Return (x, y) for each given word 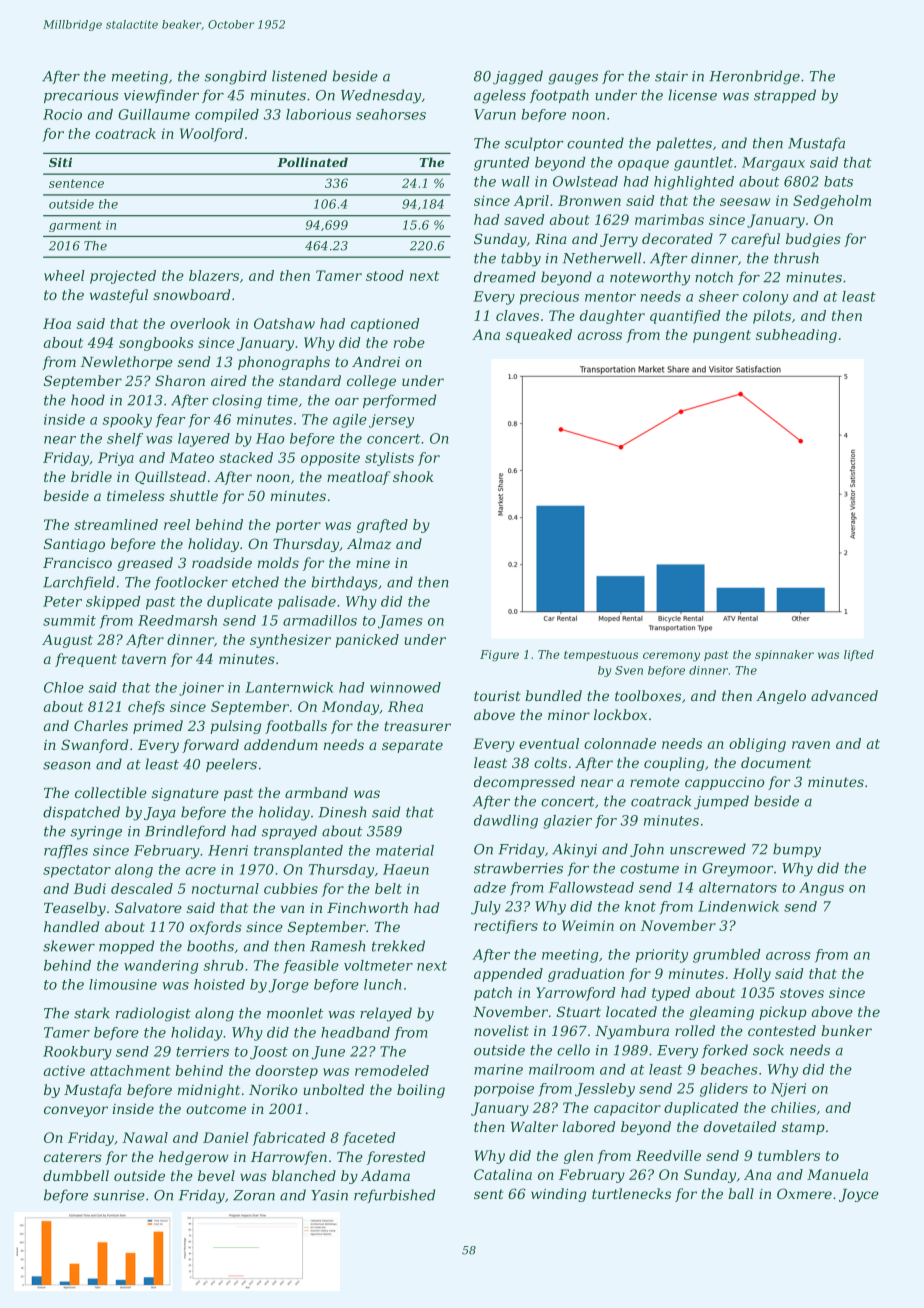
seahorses (391, 114)
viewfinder (161, 96)
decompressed (524, 783)
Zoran (254, 1195)
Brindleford (185, 832)
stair (671, 76)
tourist (497, 696)
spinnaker (784, 655)
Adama (385, 1175)
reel (177, 524)
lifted (859, 655)
